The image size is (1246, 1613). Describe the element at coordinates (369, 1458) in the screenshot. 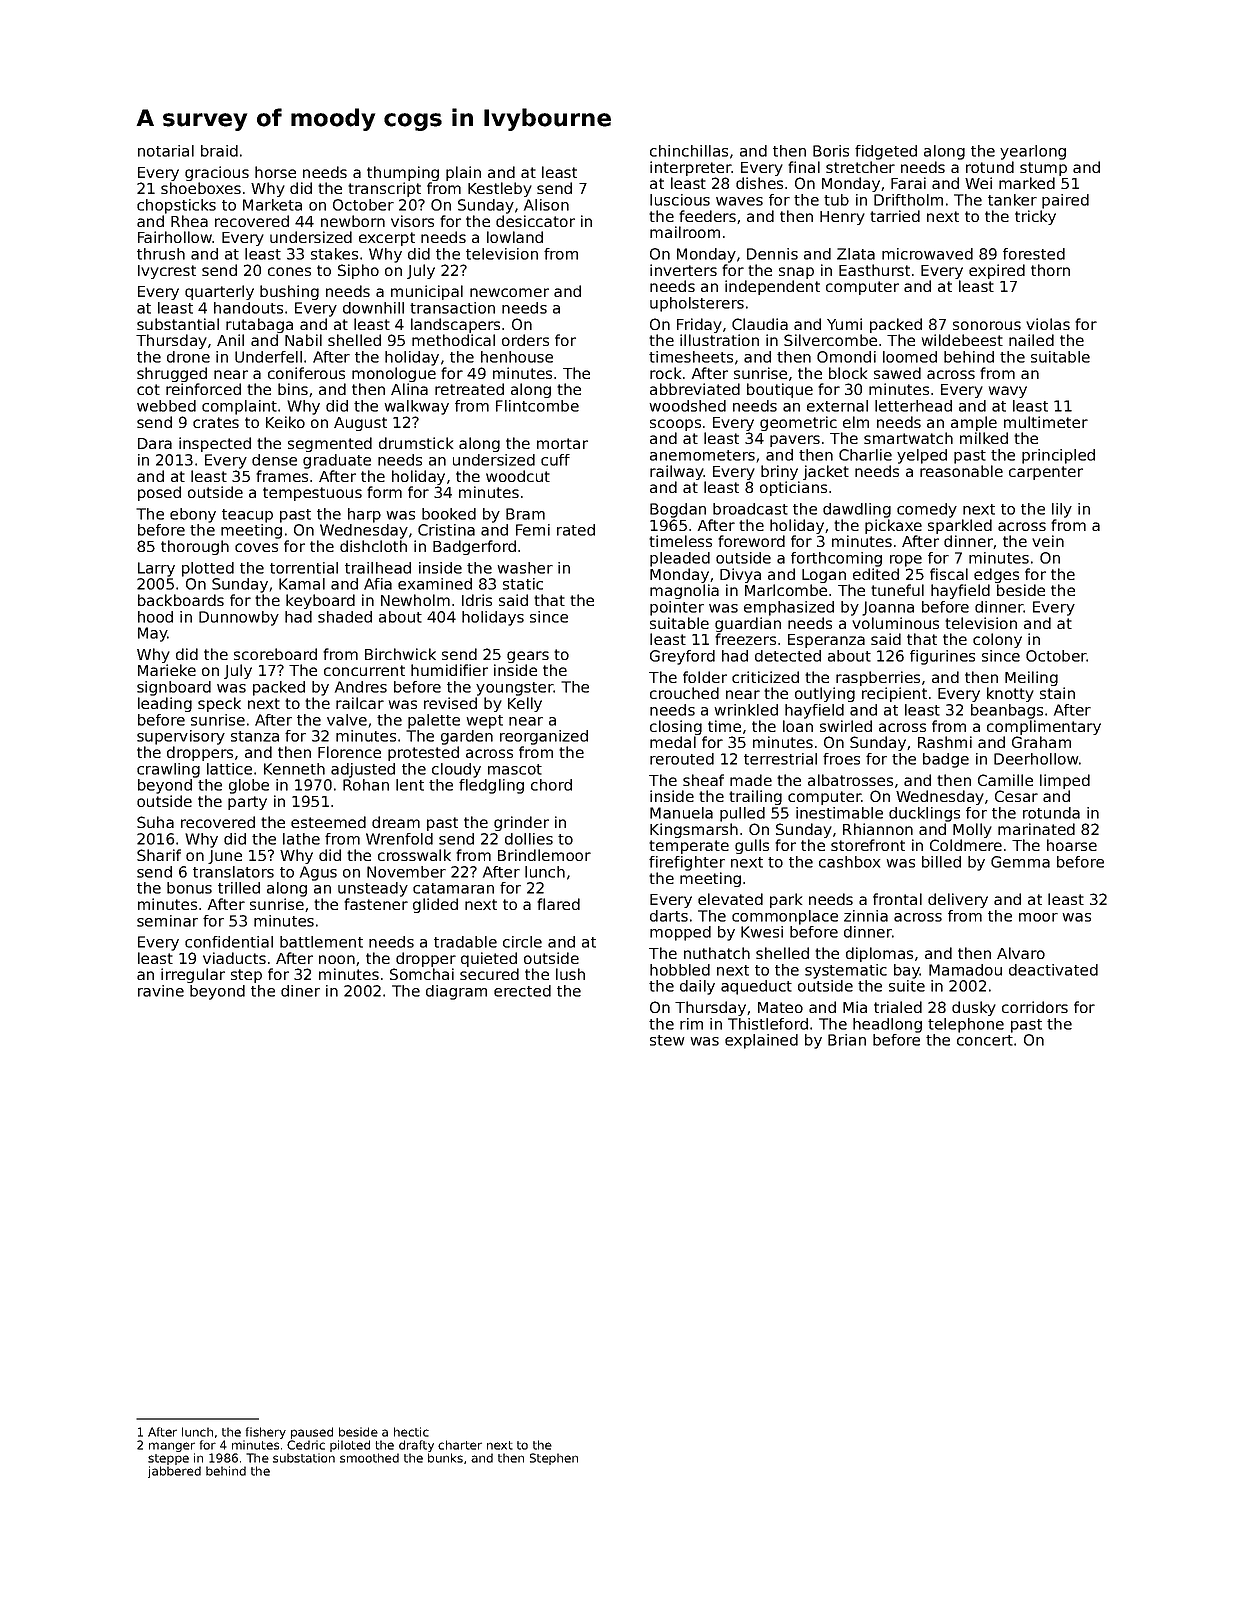

I see `smoothed` at that location.
